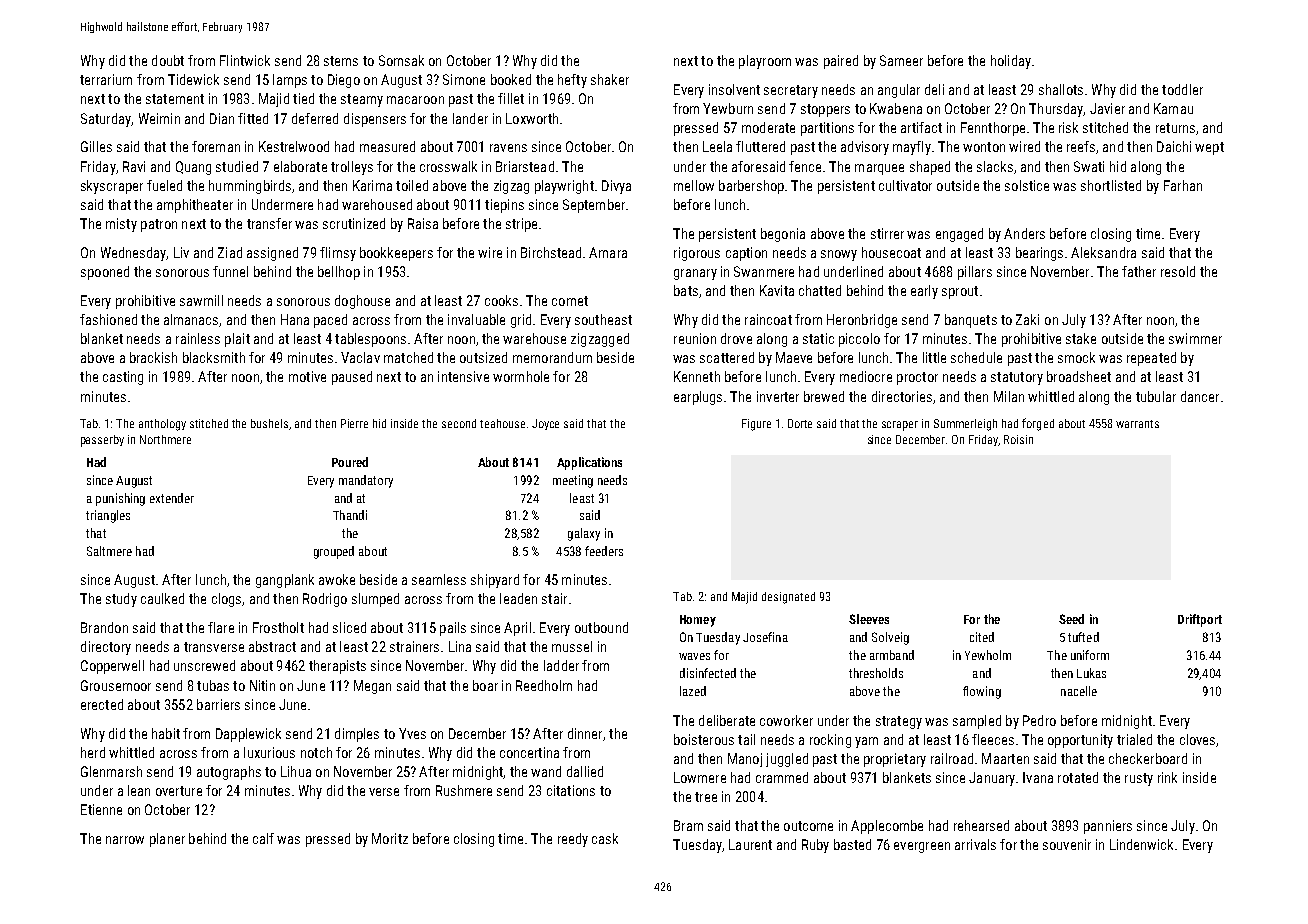 The image size is (1308, 924). I want to click on toddler, so click(1182, 89).
